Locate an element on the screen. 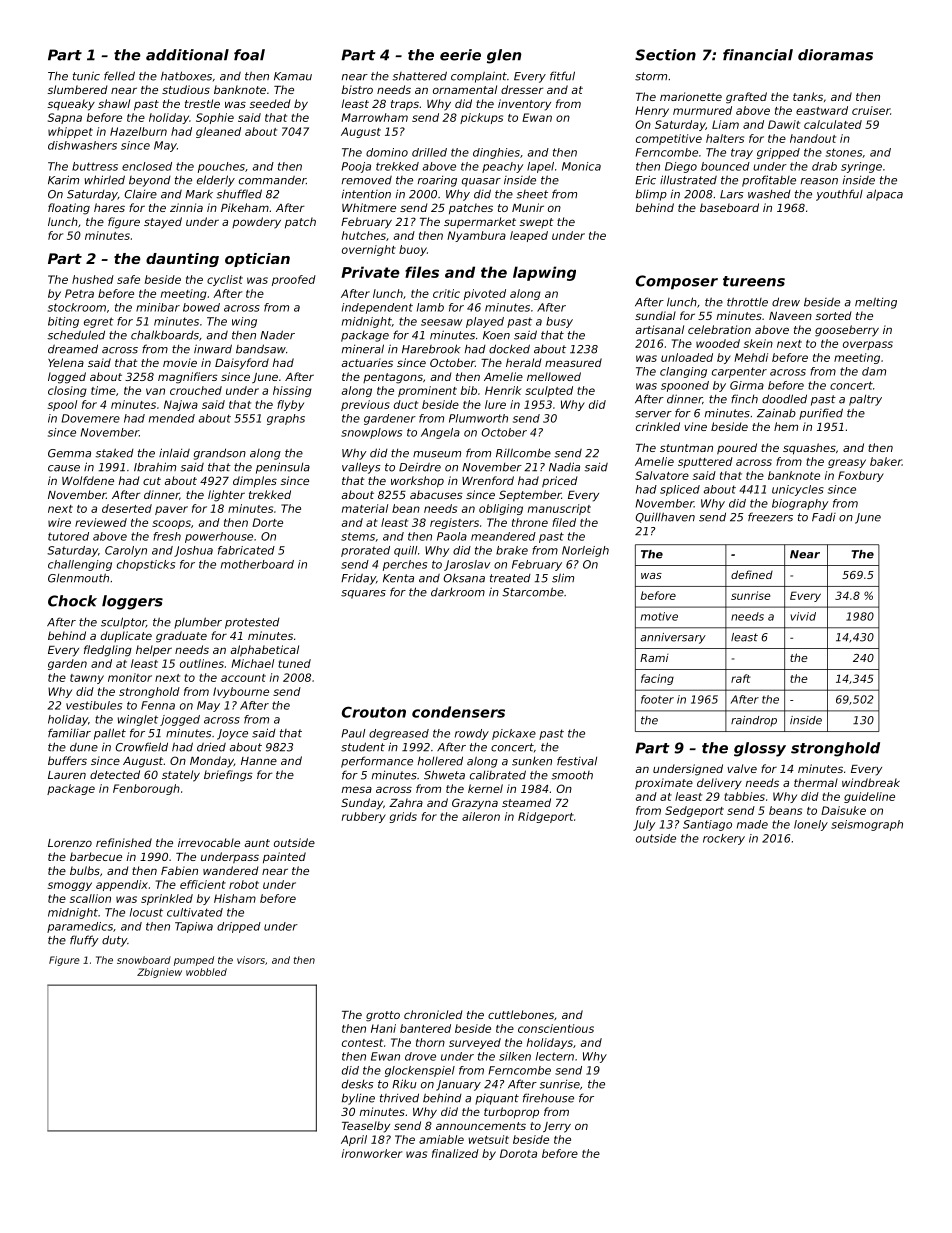 The width and height of the screenshot is (952, 1233). April is located at coordinates (354, 1140).
